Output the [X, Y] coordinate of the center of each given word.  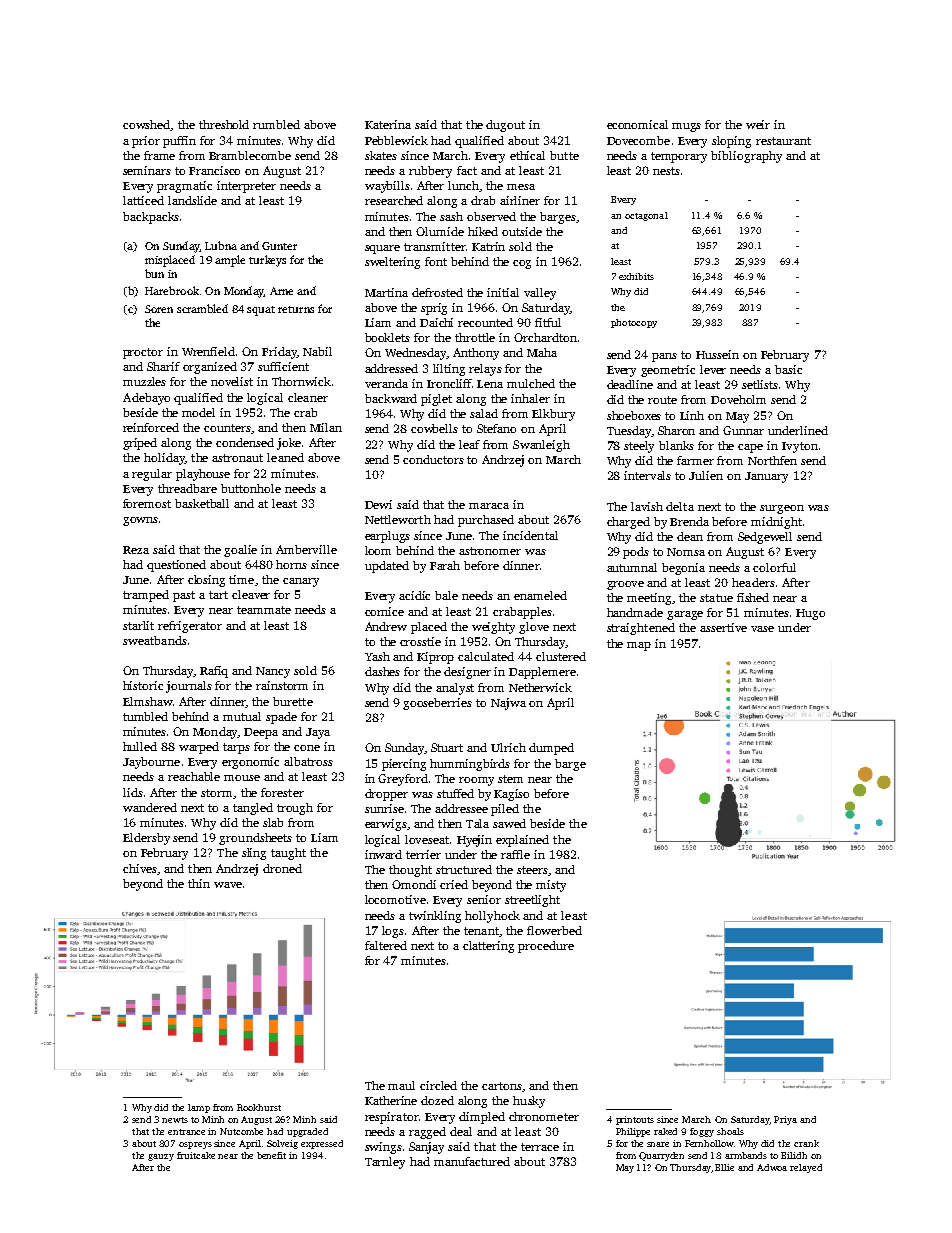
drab [483, 200]
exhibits [636, 276]
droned [282, 868]
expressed [322, 1144]
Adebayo [146, 399]
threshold [224, 124]
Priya [785, 1120]
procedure [546, 947]
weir [758, 124]
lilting [449, 370]
